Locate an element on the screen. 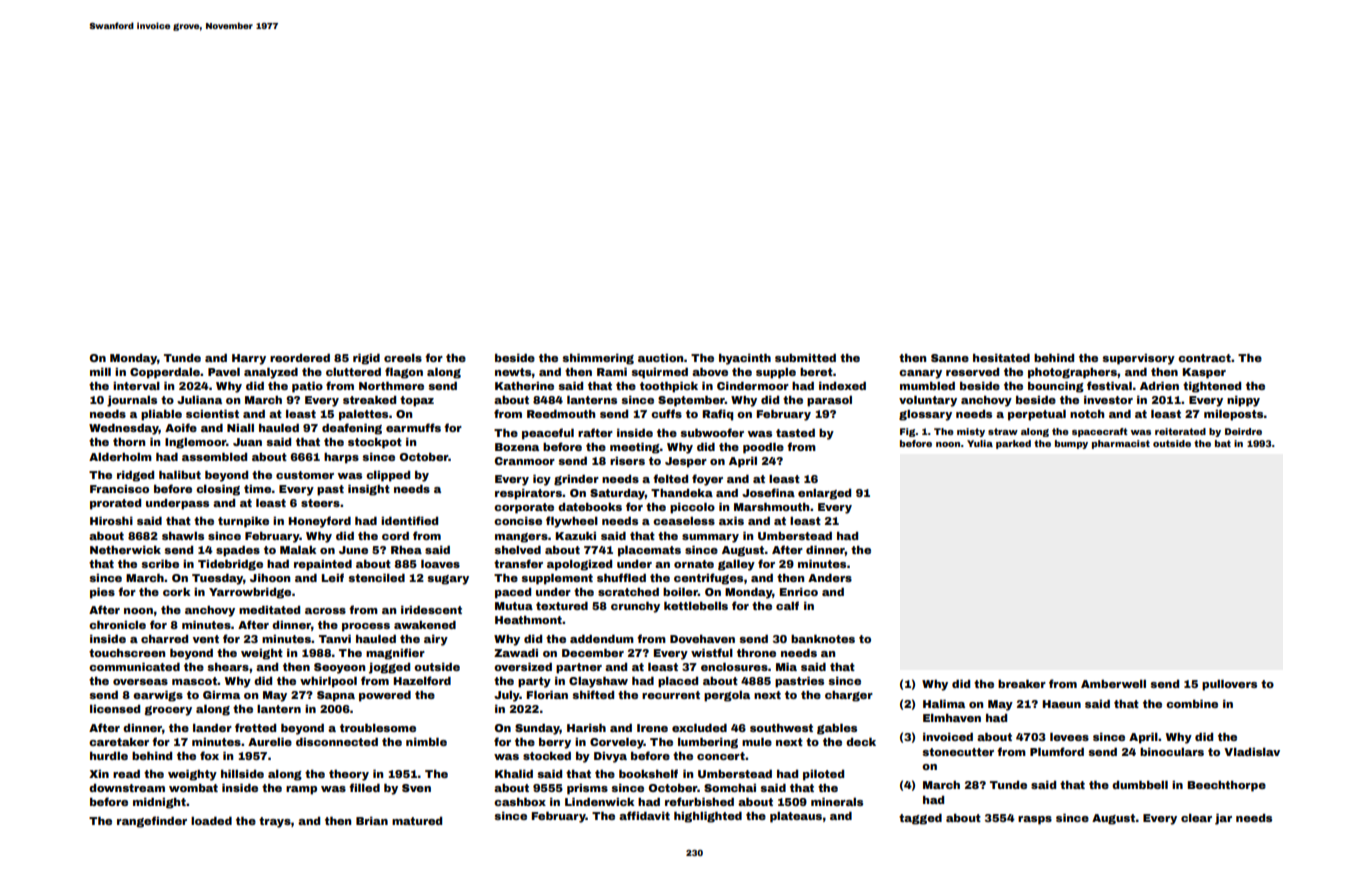  Anders is located at coordinates (830, 578).
